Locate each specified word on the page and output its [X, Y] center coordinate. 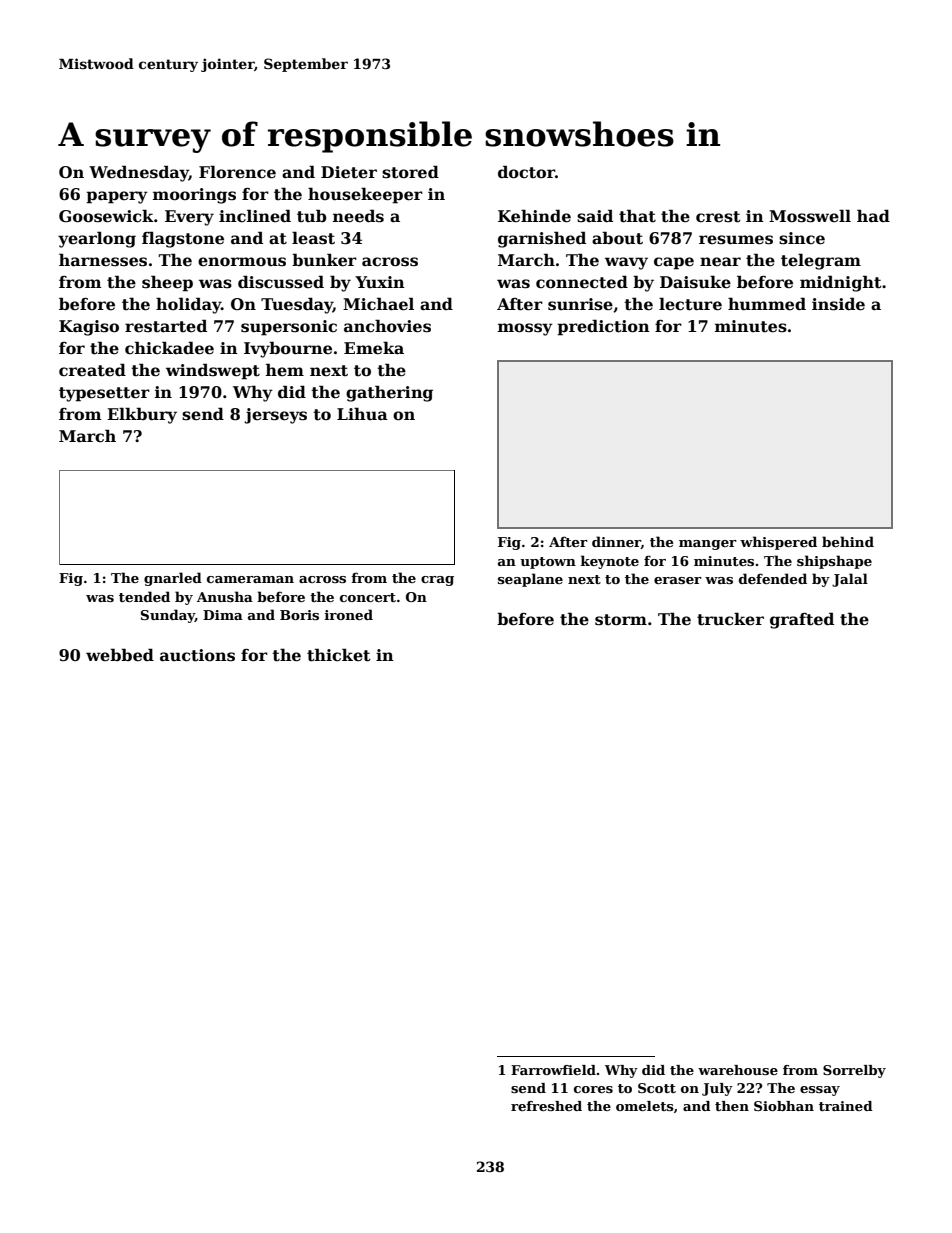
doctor [526, 172]
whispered [778, 543]
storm [621, 620]
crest [718, 217]
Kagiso [89, 328]
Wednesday [139, 173]
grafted [802, 620]
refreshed [546, 1106]
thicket [339, 655]
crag [437, 581]
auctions [197, 655]
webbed [120, 655]
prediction [603, 327]
